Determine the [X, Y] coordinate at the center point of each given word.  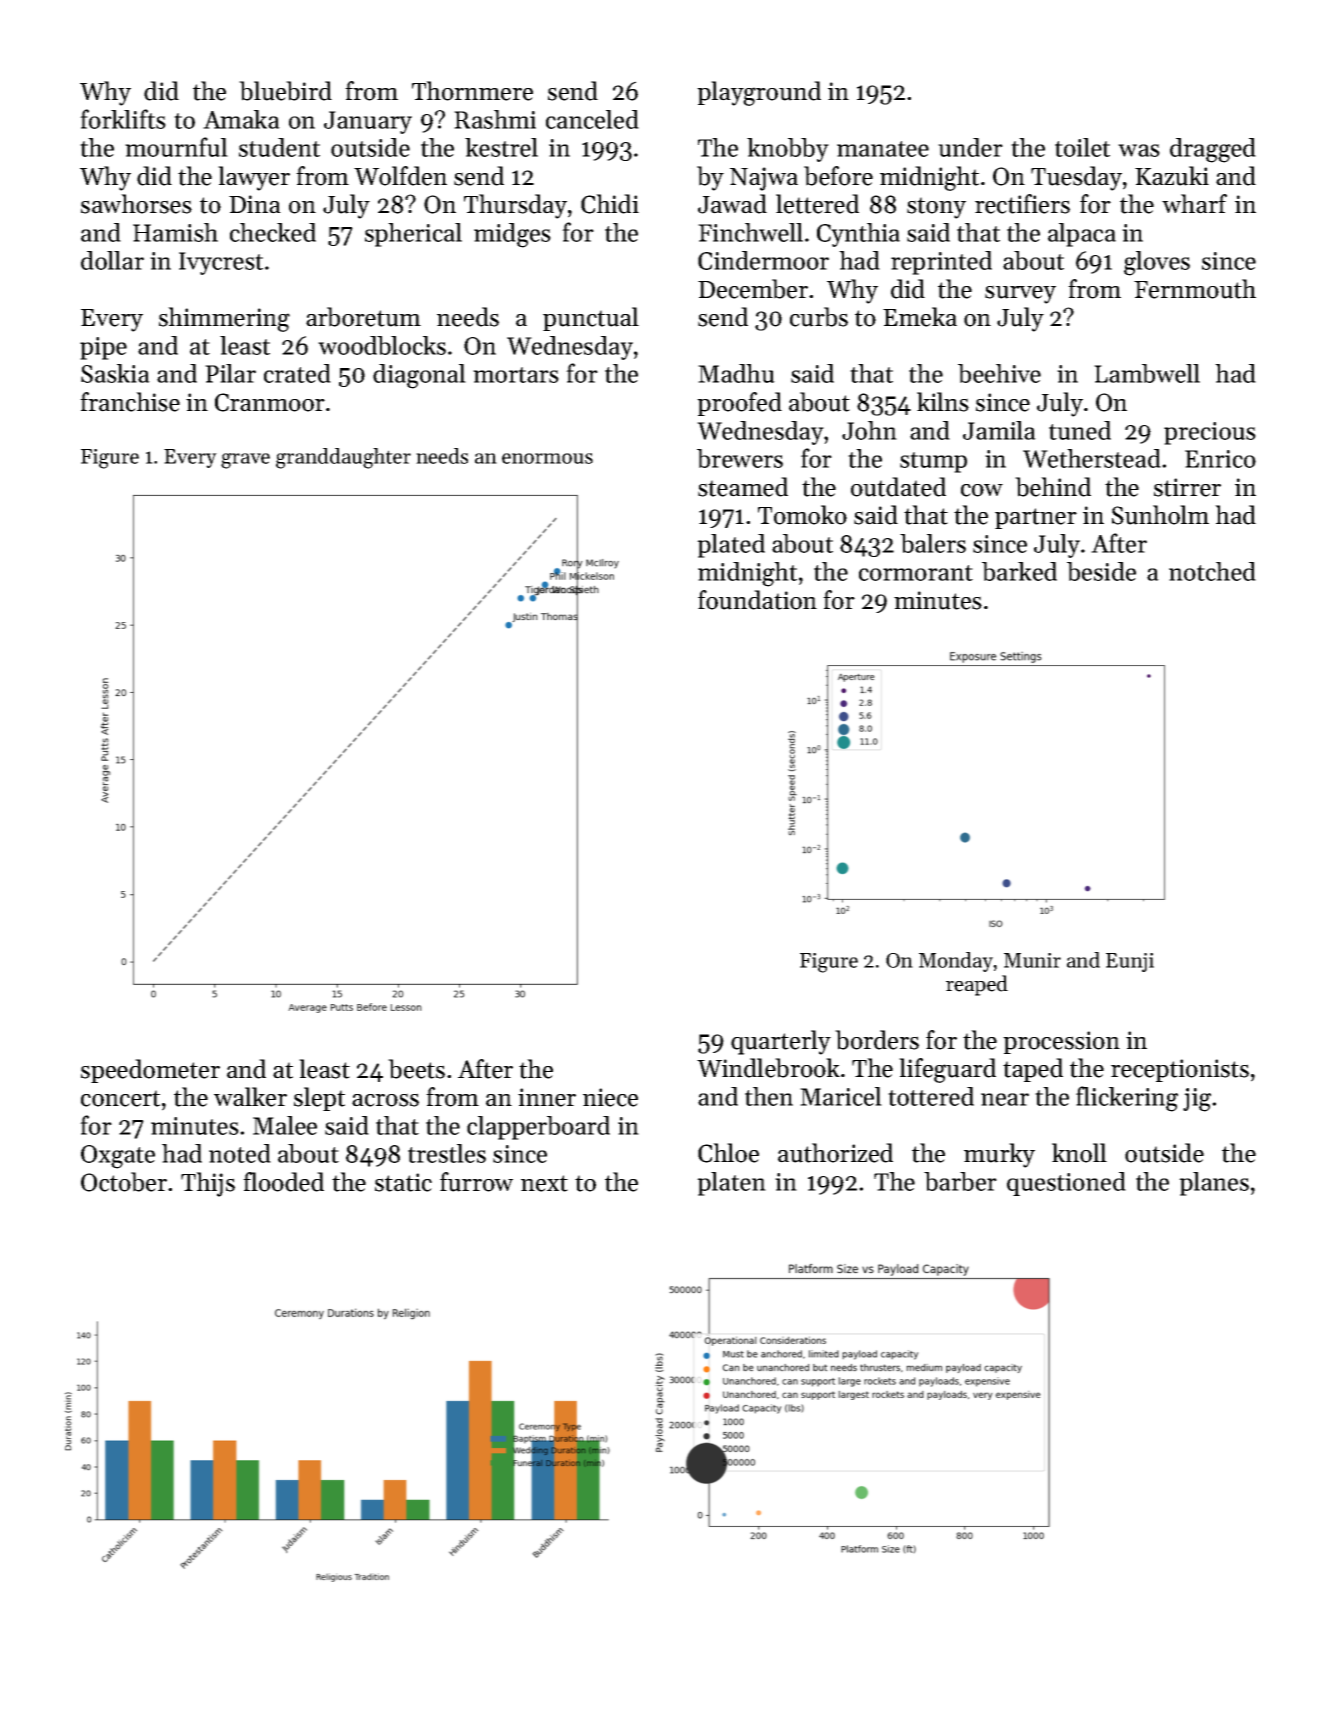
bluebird [285, 91]
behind [1053, 487]
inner [547, 1097]
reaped [977, 985]
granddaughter [343, 458]
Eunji [1130, 962]
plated [731, 546]
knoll [1079, 1153]
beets [416, 1069]
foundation [757, 600]
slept [319, 1099]
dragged [1213, 150]
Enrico [1220, 459]
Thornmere [472, 91]
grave [245, 461]
